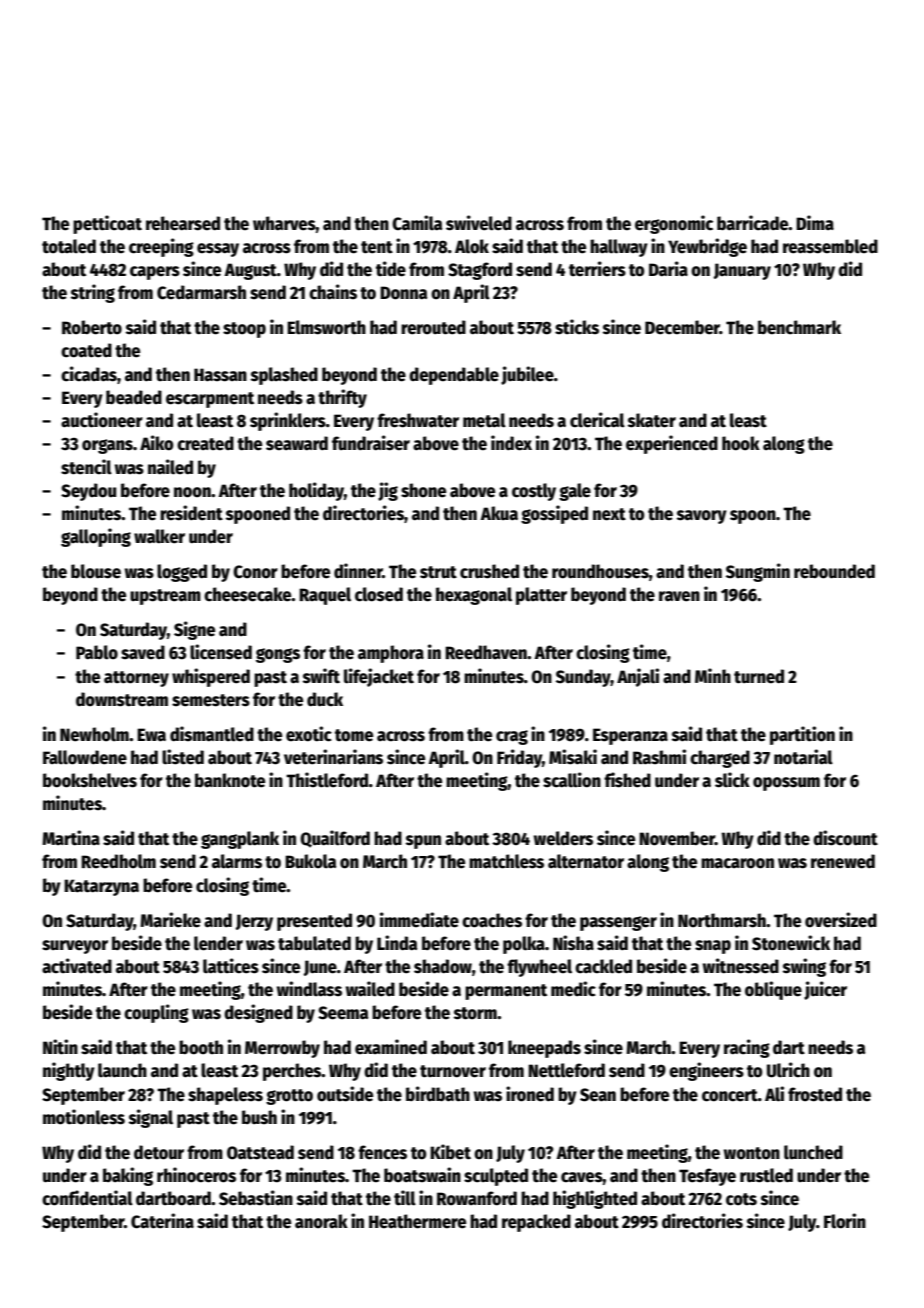 This screenshot has height=1308, width=924. Describe the element at coordinates (183, 223) in the screenshot. I see `rehearsed` at that location.
